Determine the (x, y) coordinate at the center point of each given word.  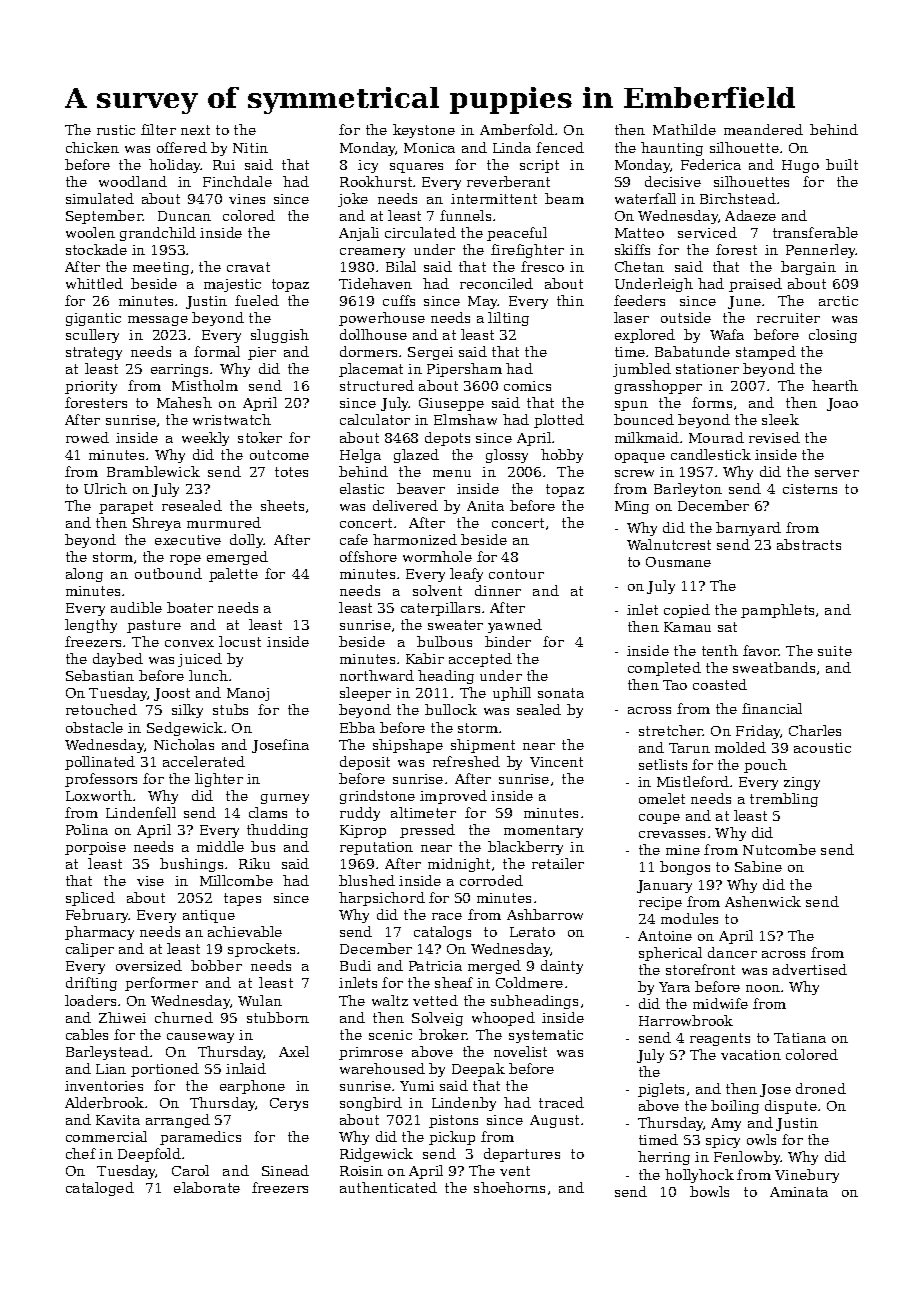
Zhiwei (122, 1017)
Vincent (556, 762)
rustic (116, 130)
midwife (720, 1003)
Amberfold (517, 129)
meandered (763, 129)
